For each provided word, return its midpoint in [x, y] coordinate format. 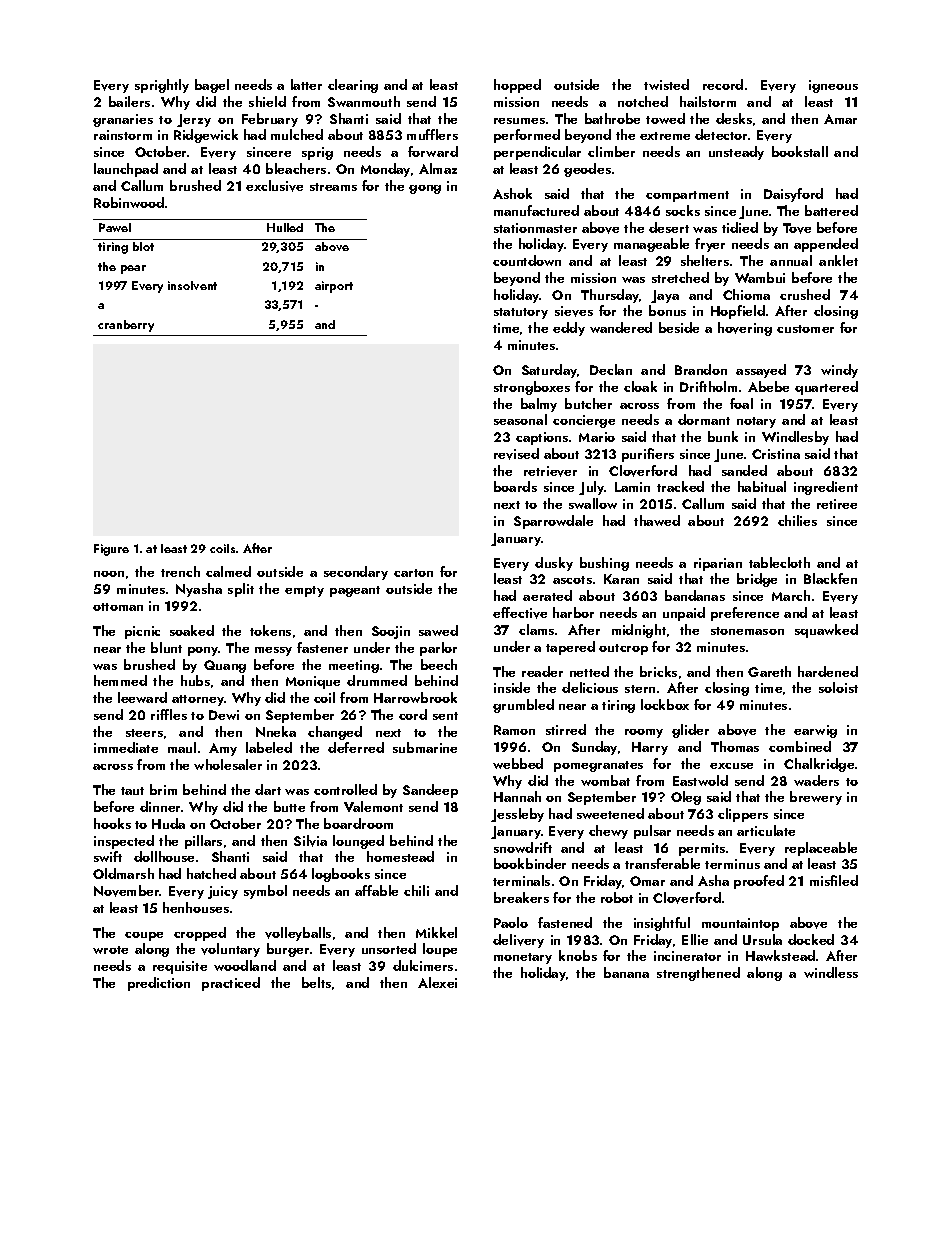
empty [304, 591]
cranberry [126, 326]
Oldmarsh [123, 873]
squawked [826, 631]
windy [839, 371]
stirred [566, 729]
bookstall [800, 151]
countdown [527, 260]
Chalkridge [819, 765]
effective [520, 613]
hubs [195, 680]
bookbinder [530, 863]
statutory [521, 313]
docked [811, 939]
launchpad [126, 170]
